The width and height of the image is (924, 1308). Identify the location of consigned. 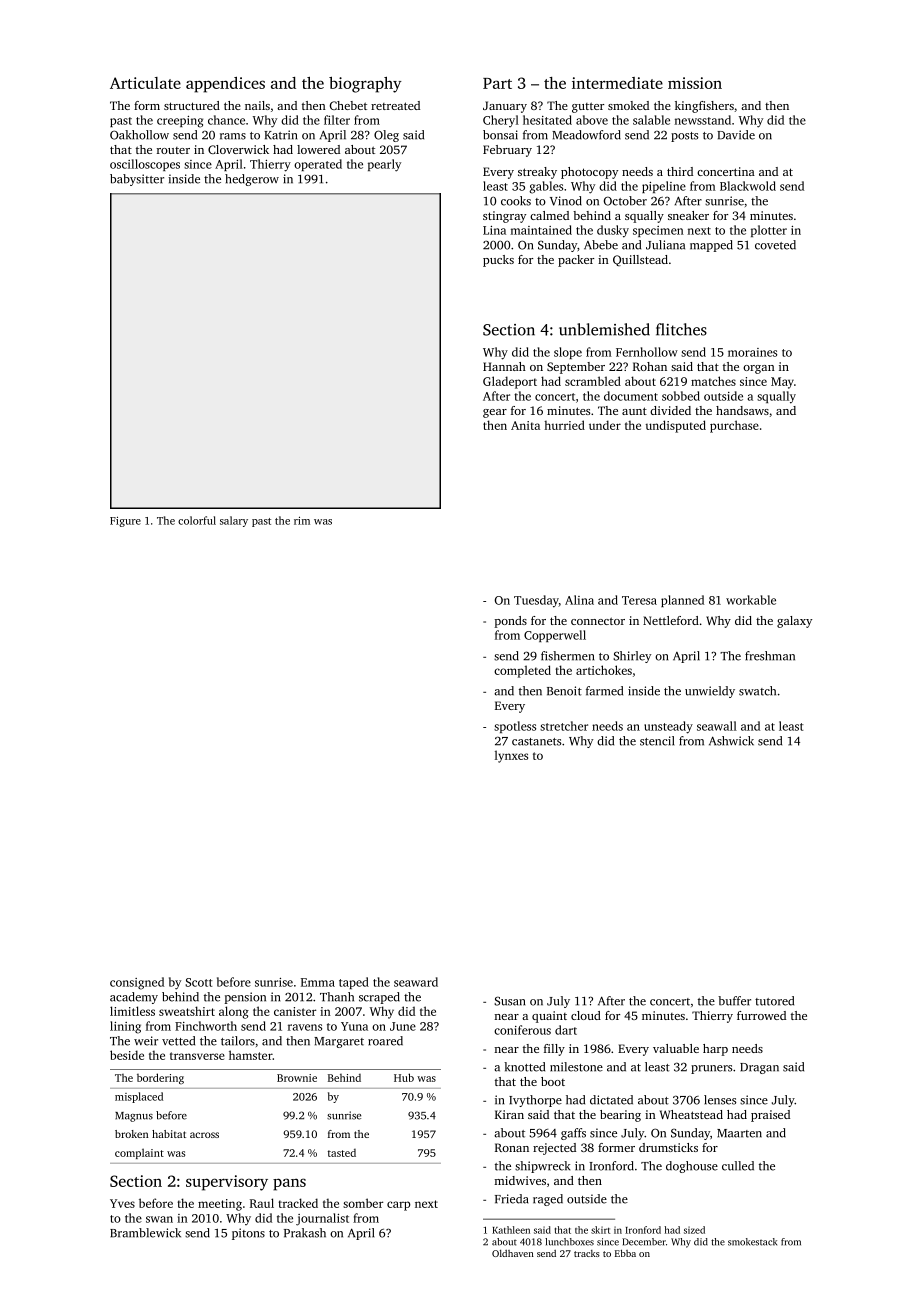
(137, 983).
